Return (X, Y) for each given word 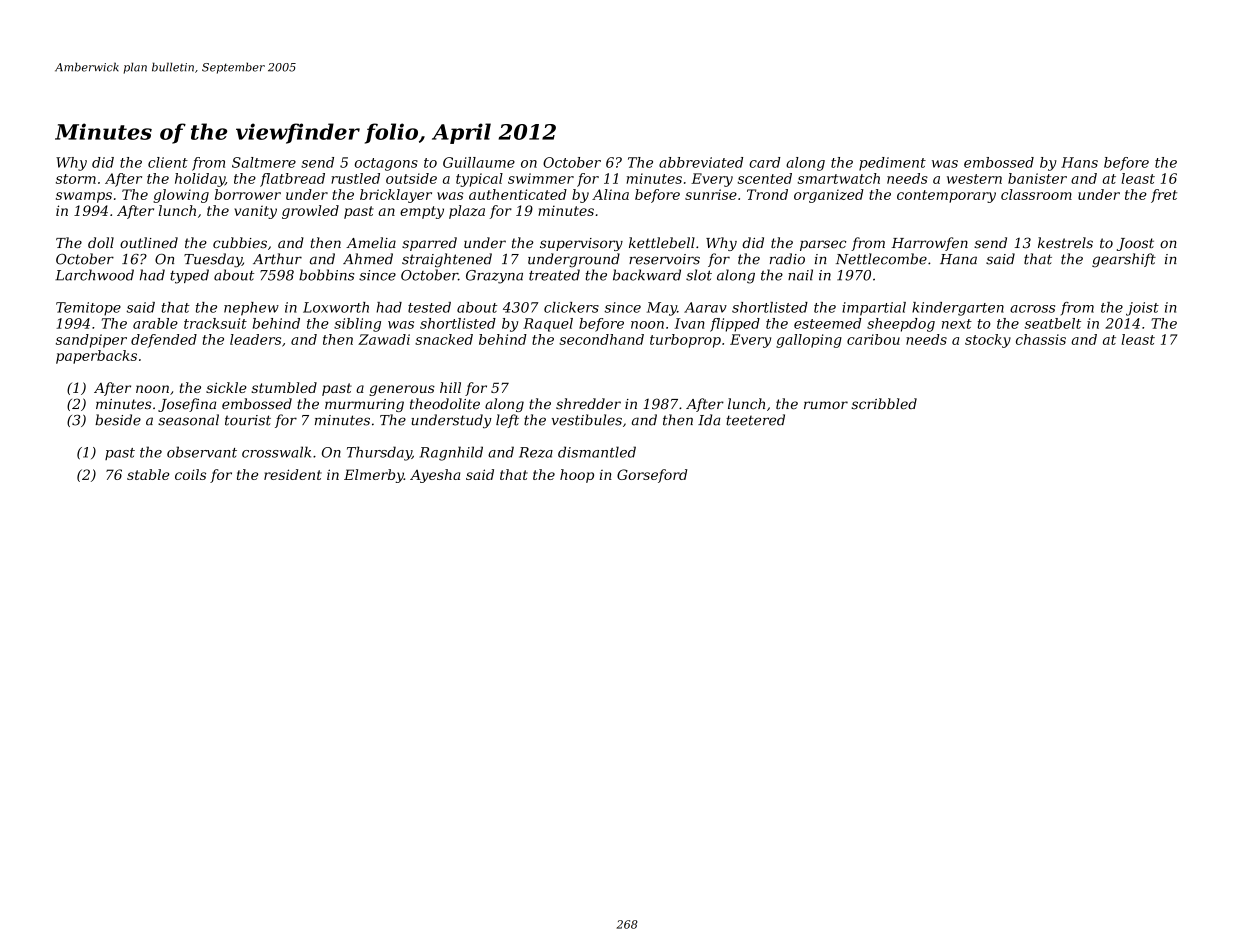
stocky (988, 341)
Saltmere (264, 162)
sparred (429, 244)
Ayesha (435, 476)
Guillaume (479, 162)
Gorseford (652, 476)
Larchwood (94, 275)
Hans (1079, 162)
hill (450, 387)
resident (293, 474)
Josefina (187, 405)
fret (1164, 196)
